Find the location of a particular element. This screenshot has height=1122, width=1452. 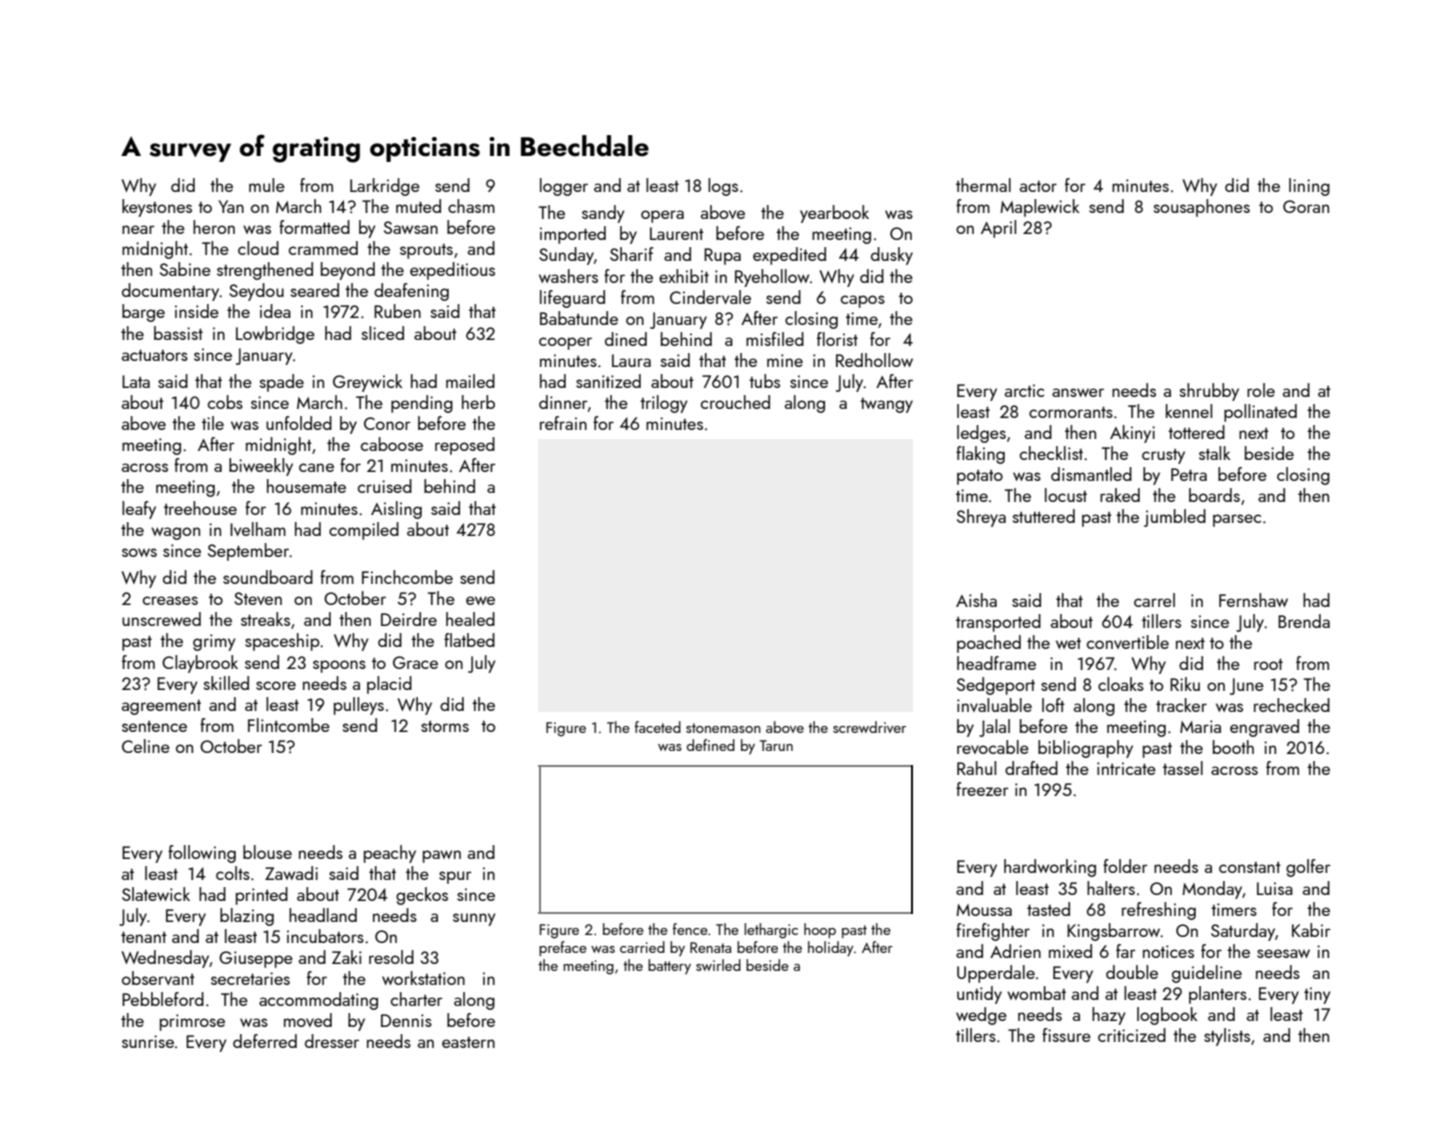

screwdriver is located at coordinates (869, 727).
